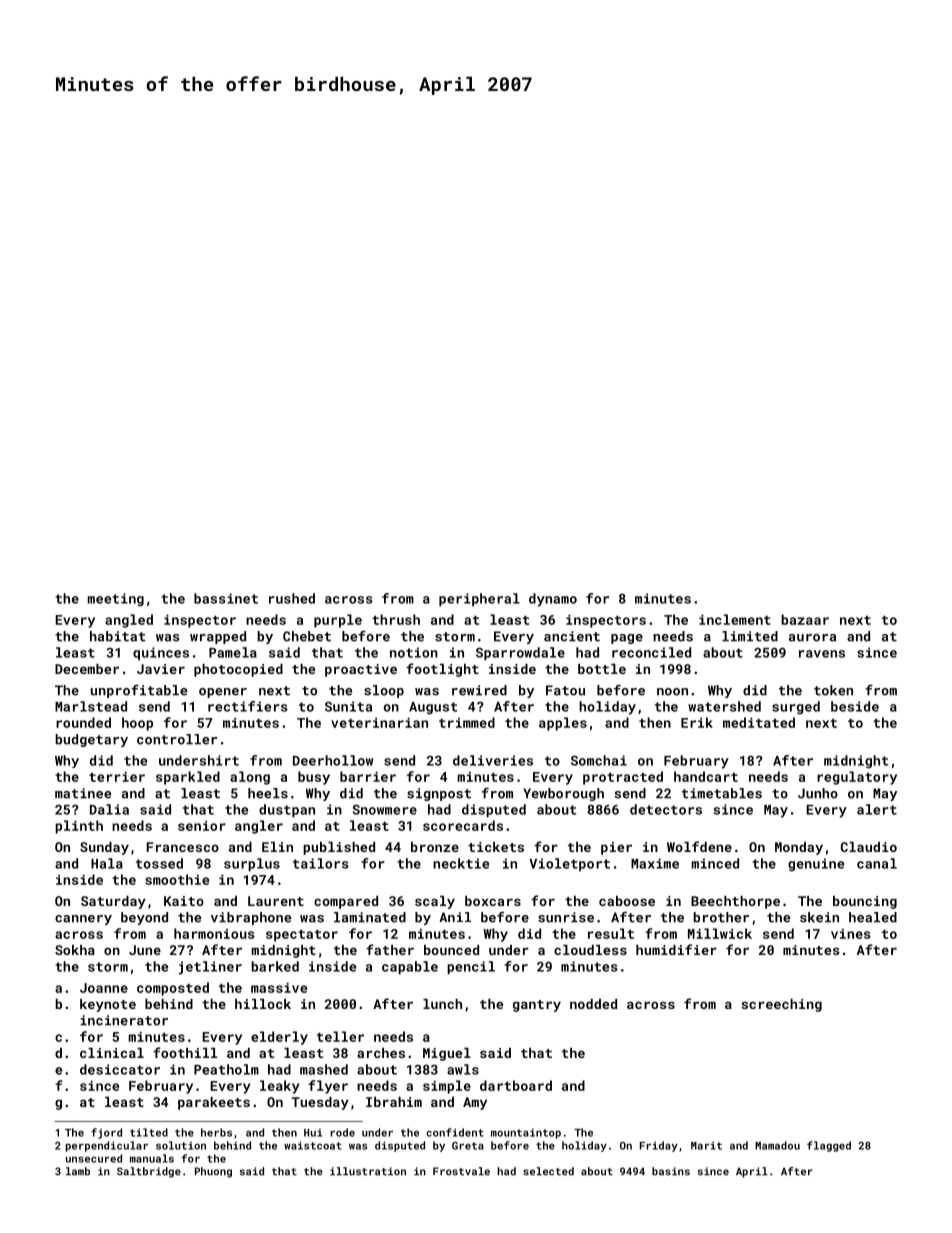 This page has height=1233, width=952. I want to click on lunch, so click(442, 1004).
